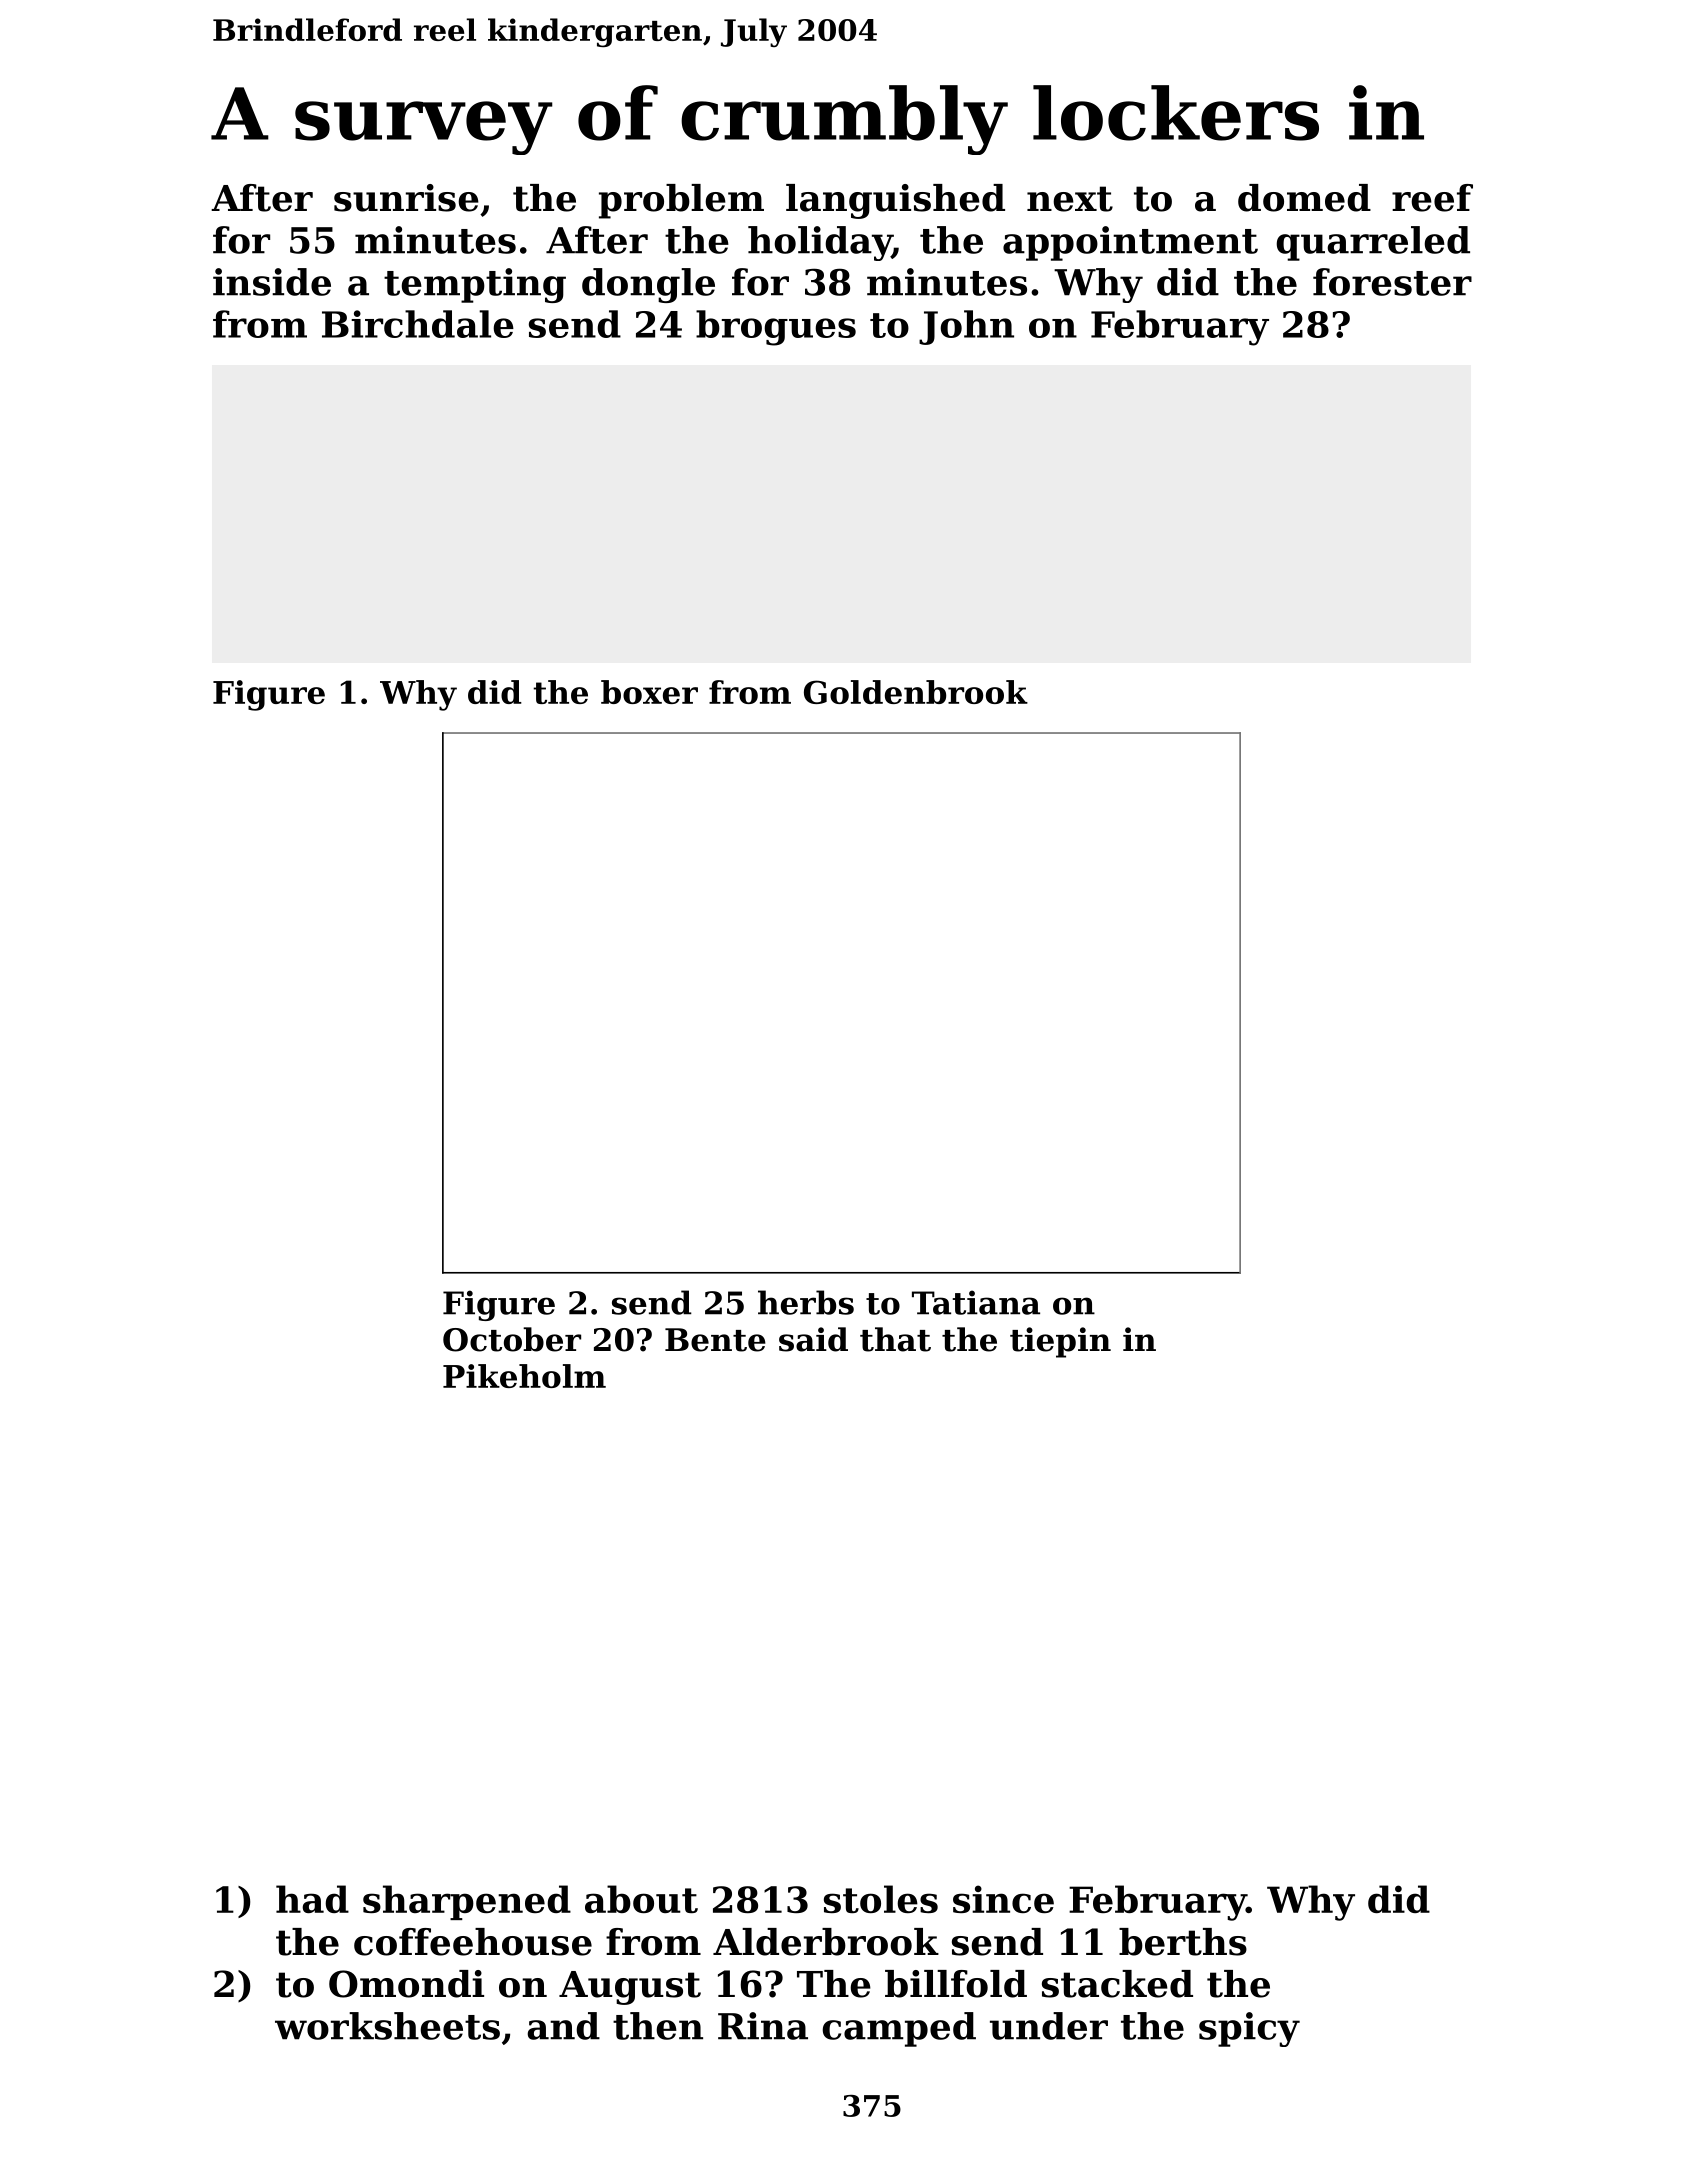 The width and height of the image is (1683, 2178). Describe the element at coordinates (312, 1899) in the image. I see `had` at that location.
